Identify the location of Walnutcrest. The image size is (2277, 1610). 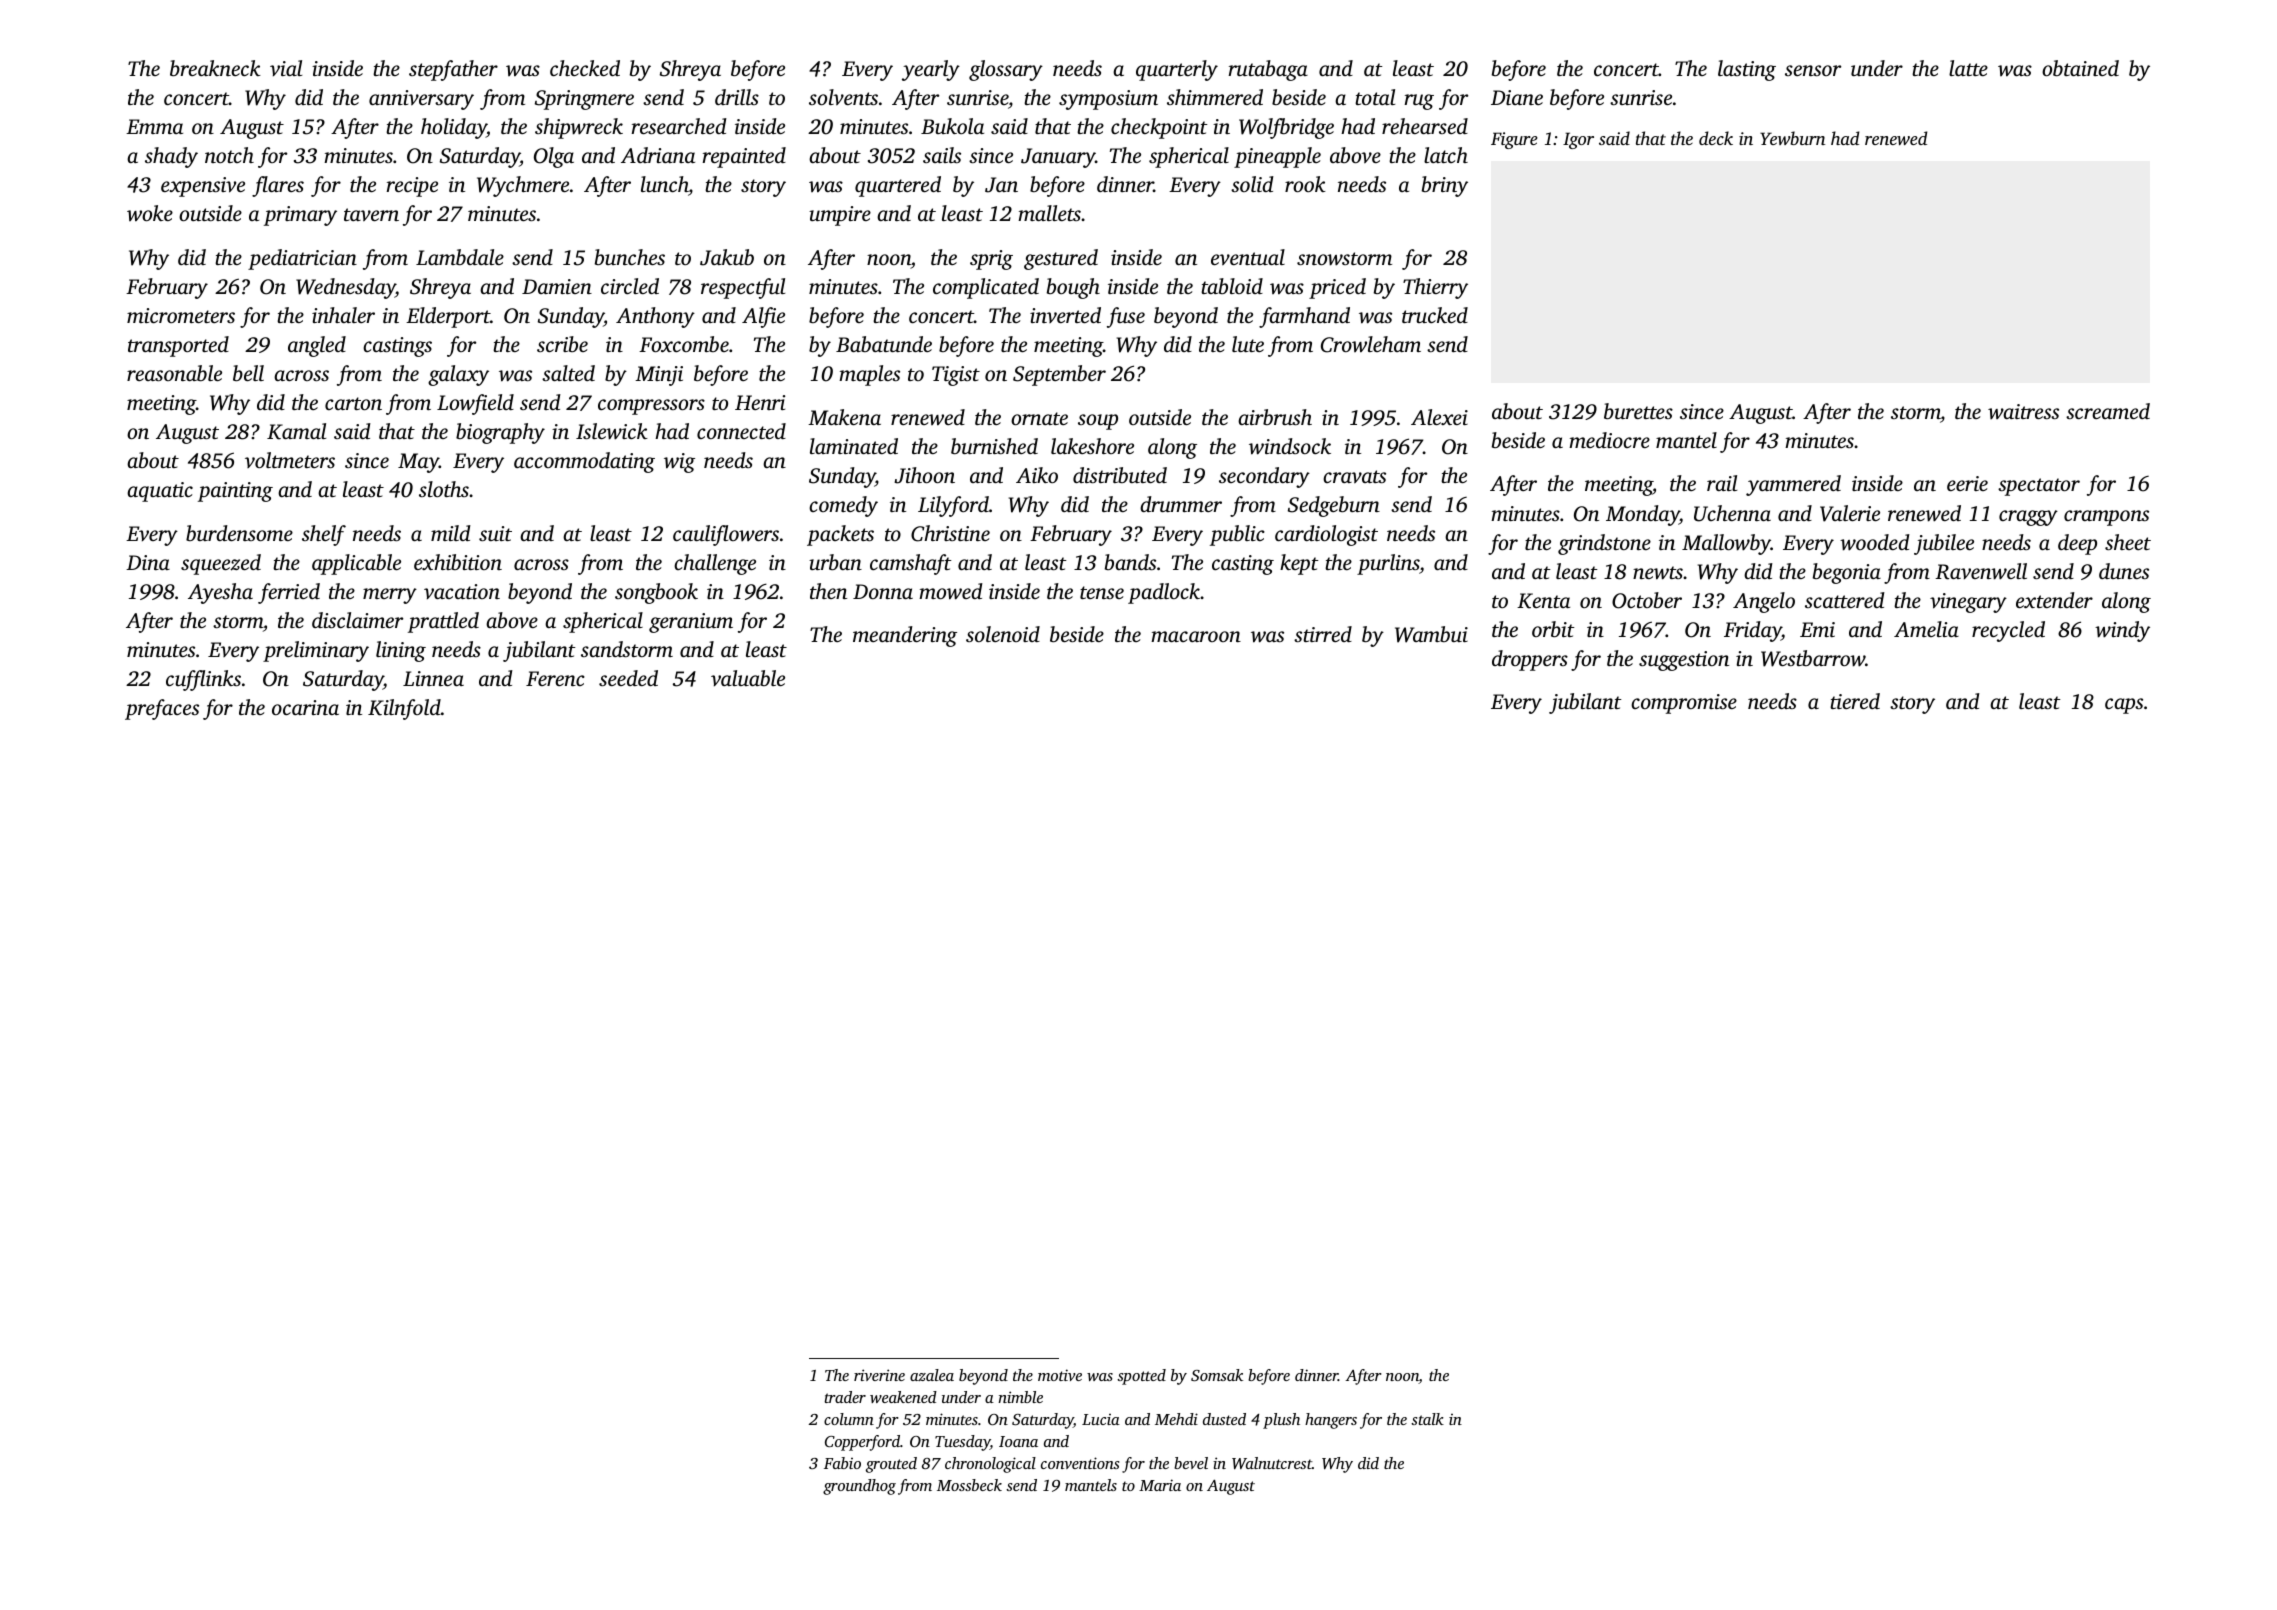
(1272, 1463).
